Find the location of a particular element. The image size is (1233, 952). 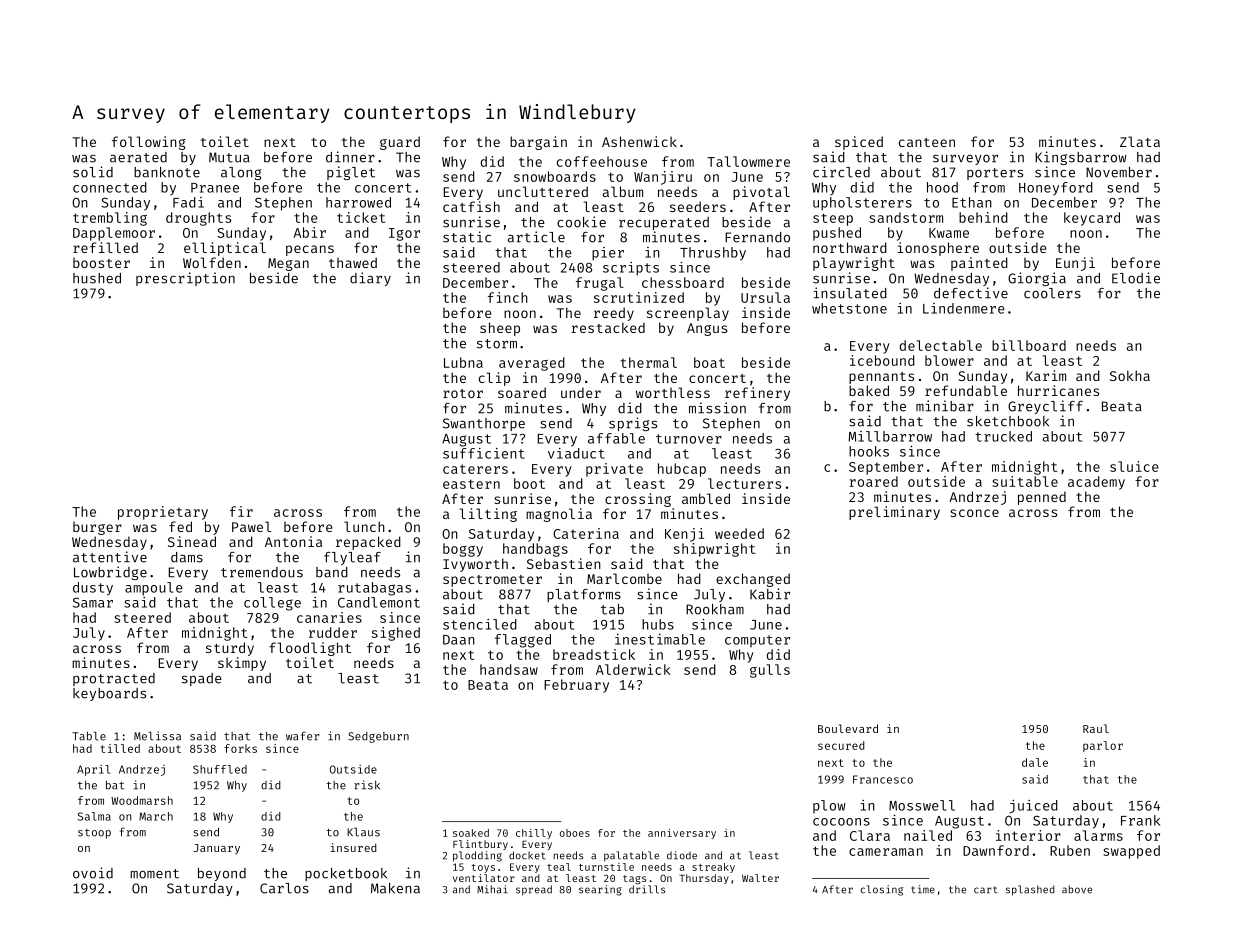

proprietary is located at coordinates (163, 513).
